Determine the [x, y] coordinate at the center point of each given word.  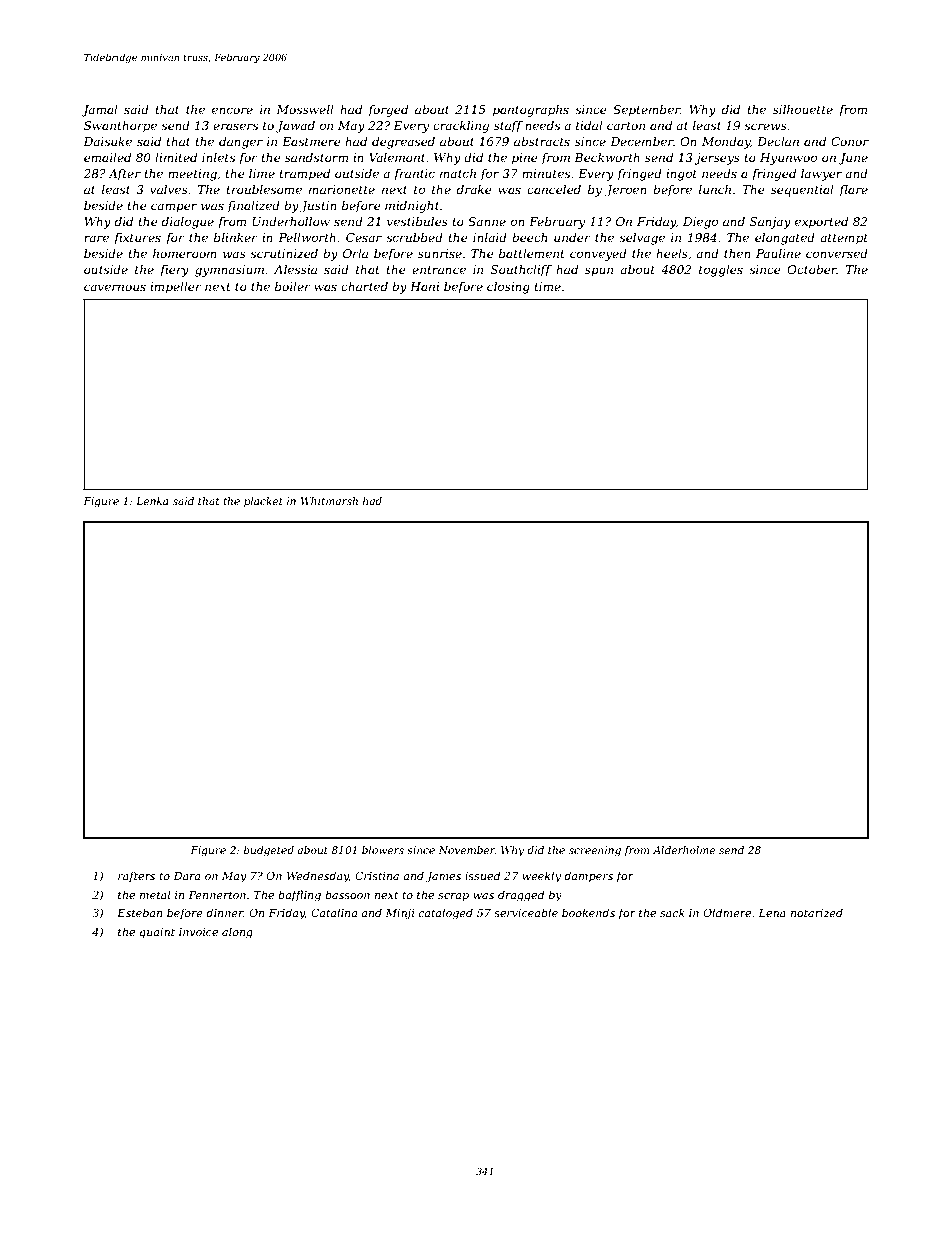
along [237, 933]
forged [388, 111]
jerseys [717, 159]
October [812, 269]
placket [263, 502]
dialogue [188, 223]
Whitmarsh [329, 501]
